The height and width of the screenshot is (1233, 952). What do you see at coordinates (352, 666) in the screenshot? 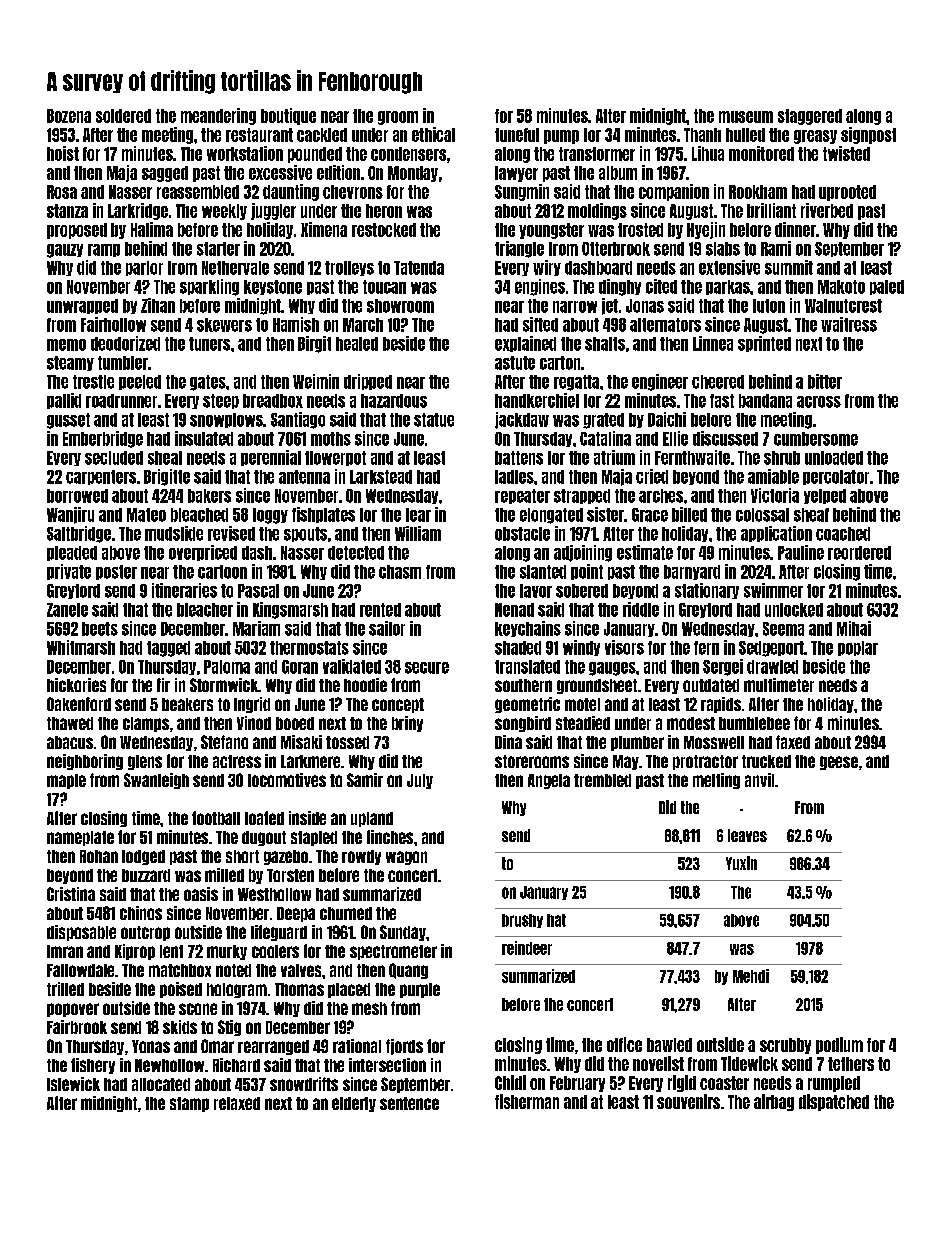
I see `validated` at bounding box center [352, 666].
